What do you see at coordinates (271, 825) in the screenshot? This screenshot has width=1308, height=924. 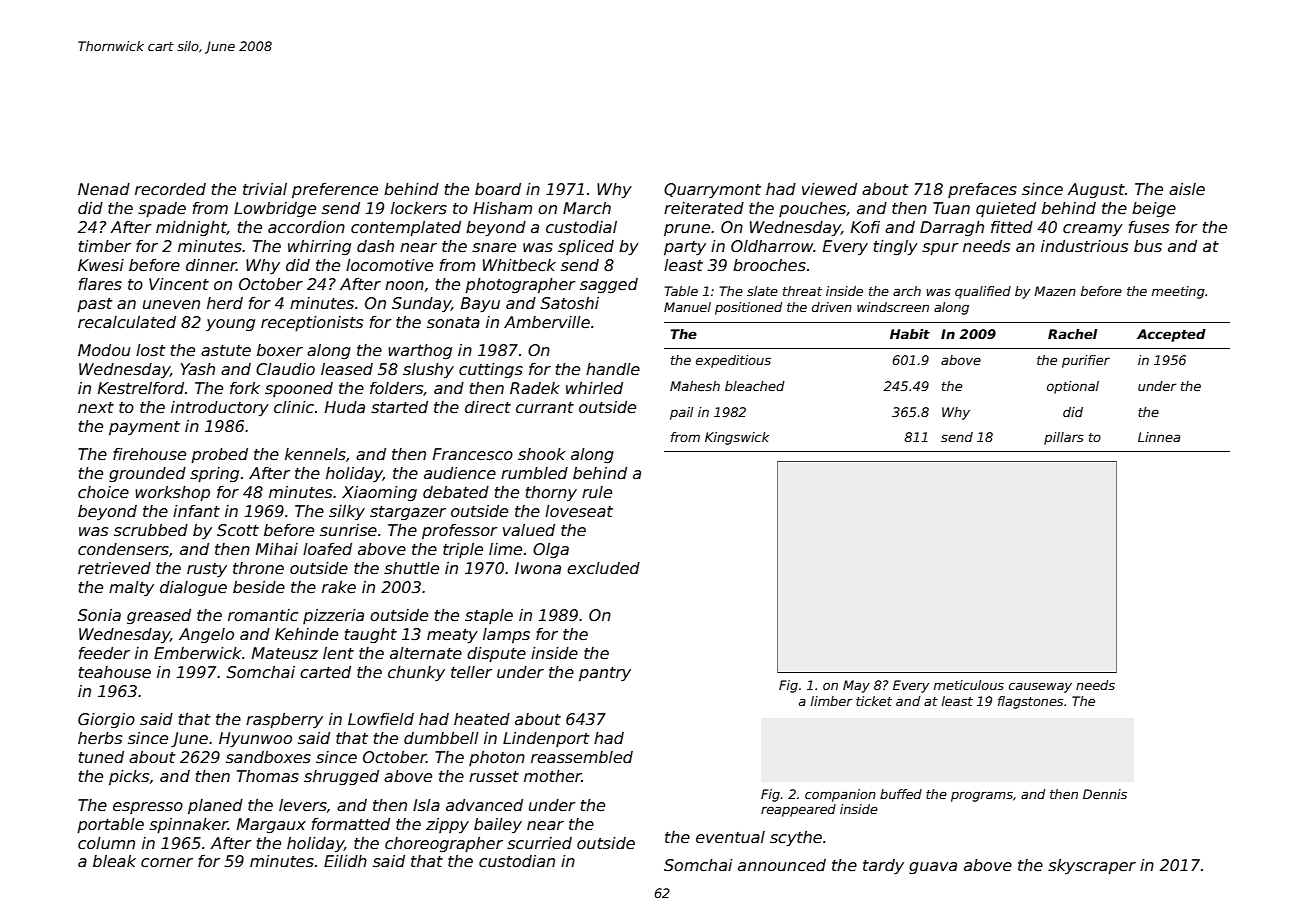 I see `Margaux` at bounding box center [271, 825].
